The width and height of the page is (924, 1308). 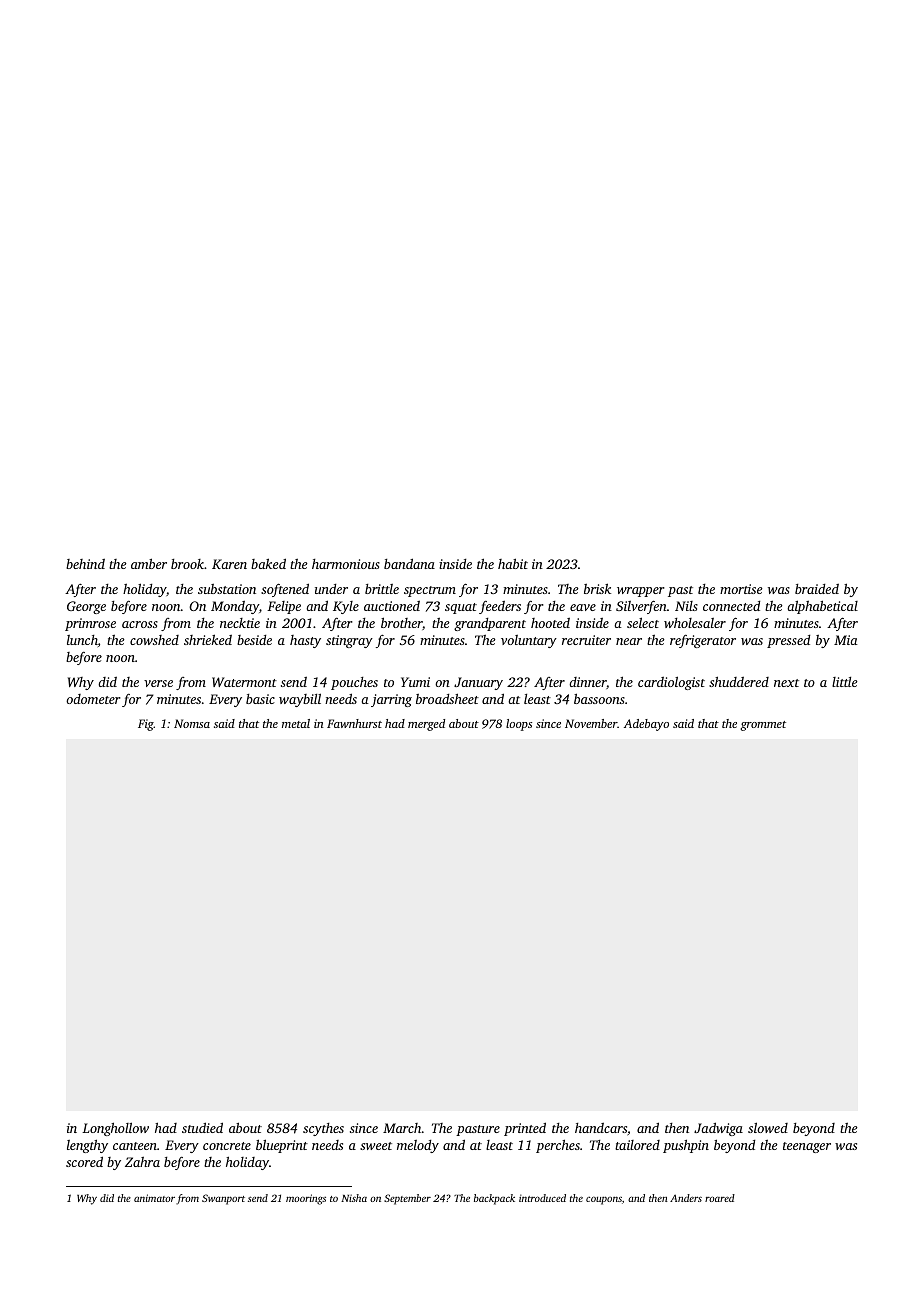 I want to click on slowed, so click(x=768, y=1127).
